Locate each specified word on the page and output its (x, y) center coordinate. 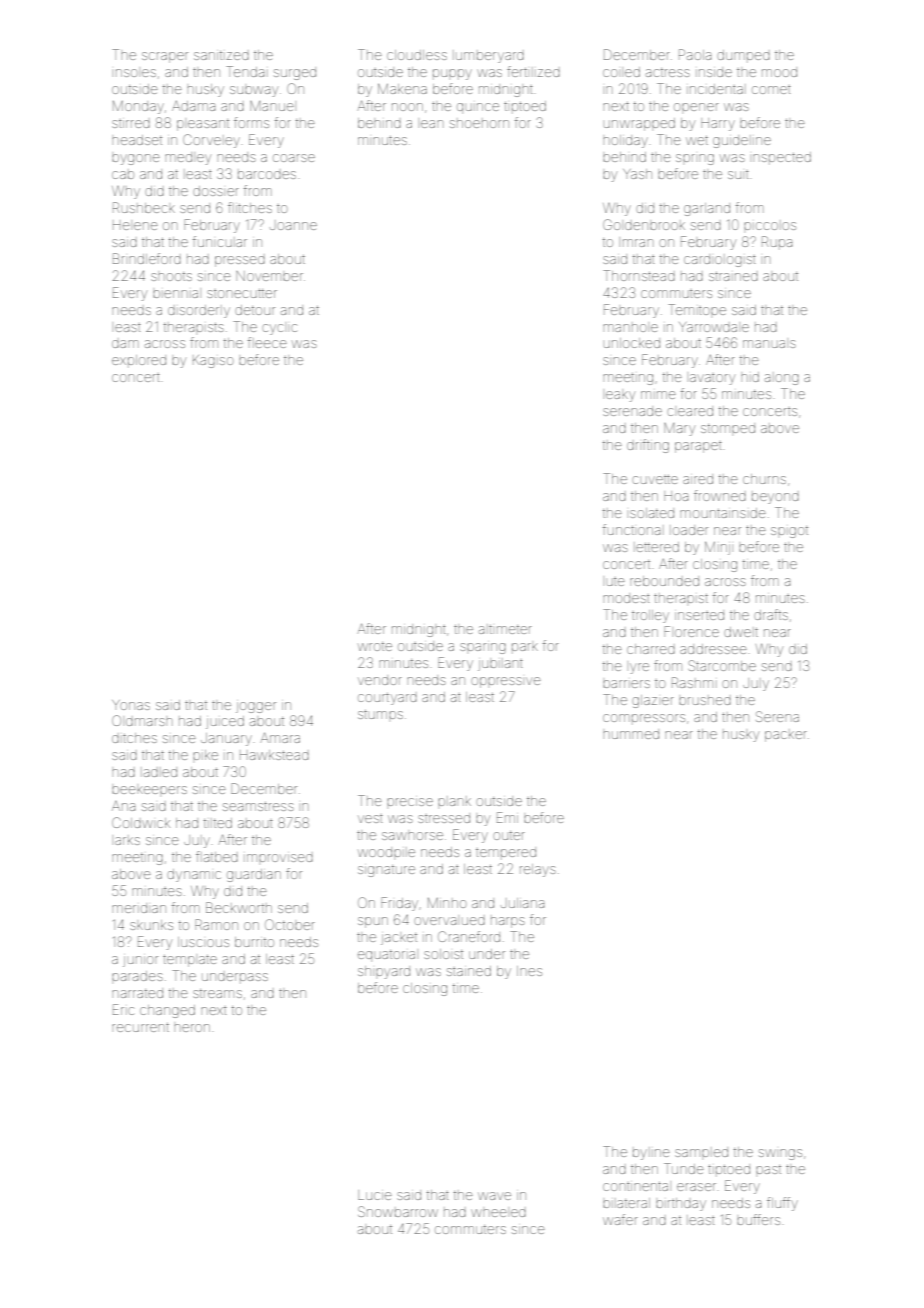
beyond (775, 498)
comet (771, 90)
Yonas (131, 705)
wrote (375, 646)
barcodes (267, 175)
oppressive (506, 682)
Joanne (293, 226)
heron (192, 1028)
